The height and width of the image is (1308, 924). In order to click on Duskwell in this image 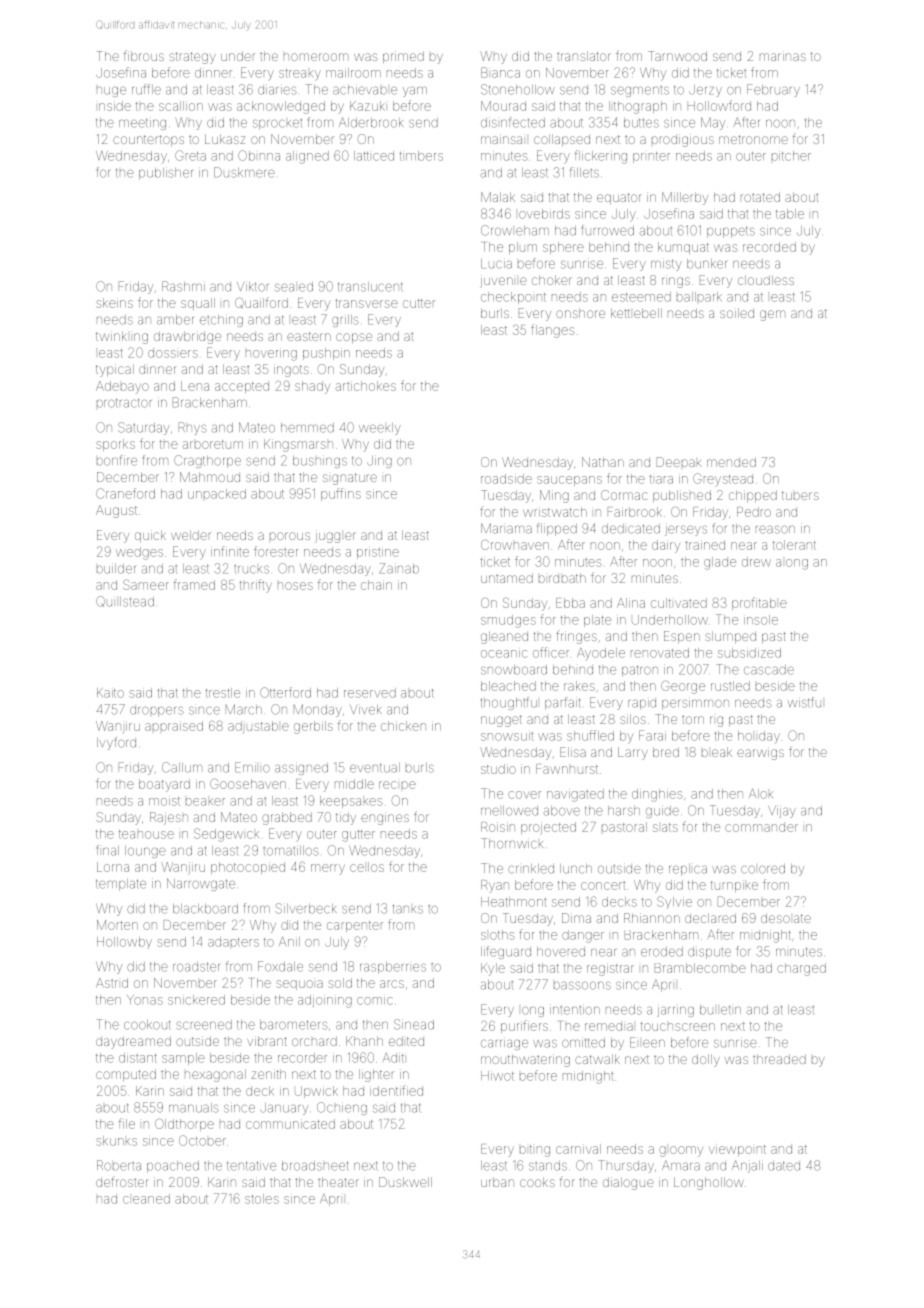, I will do `click(405, 1182)`.
